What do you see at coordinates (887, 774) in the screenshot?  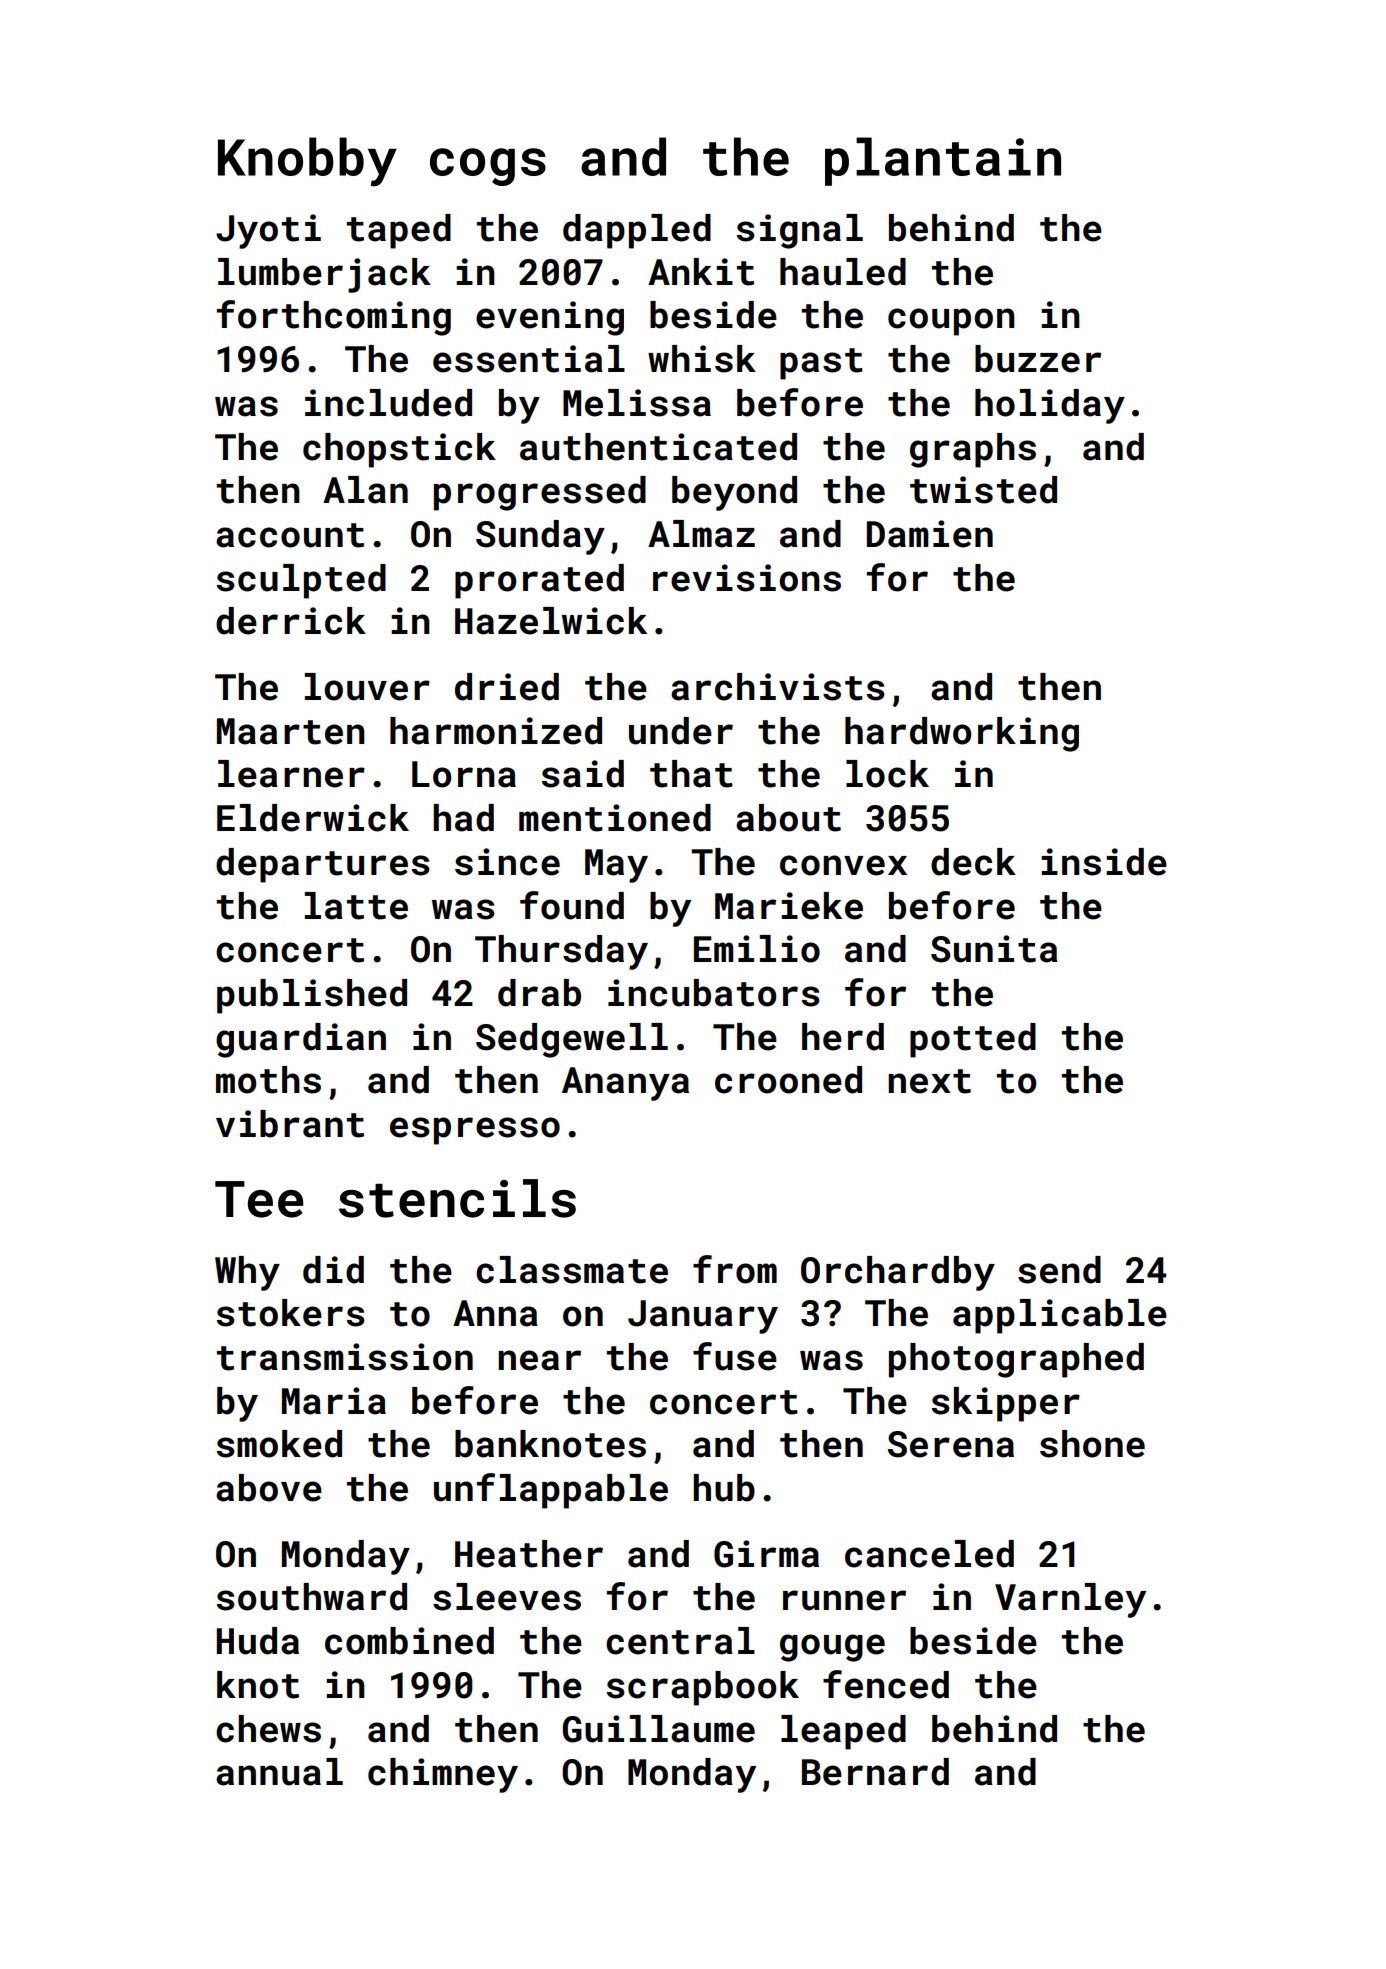 I see `lock` at bounding box center [887, 774].
